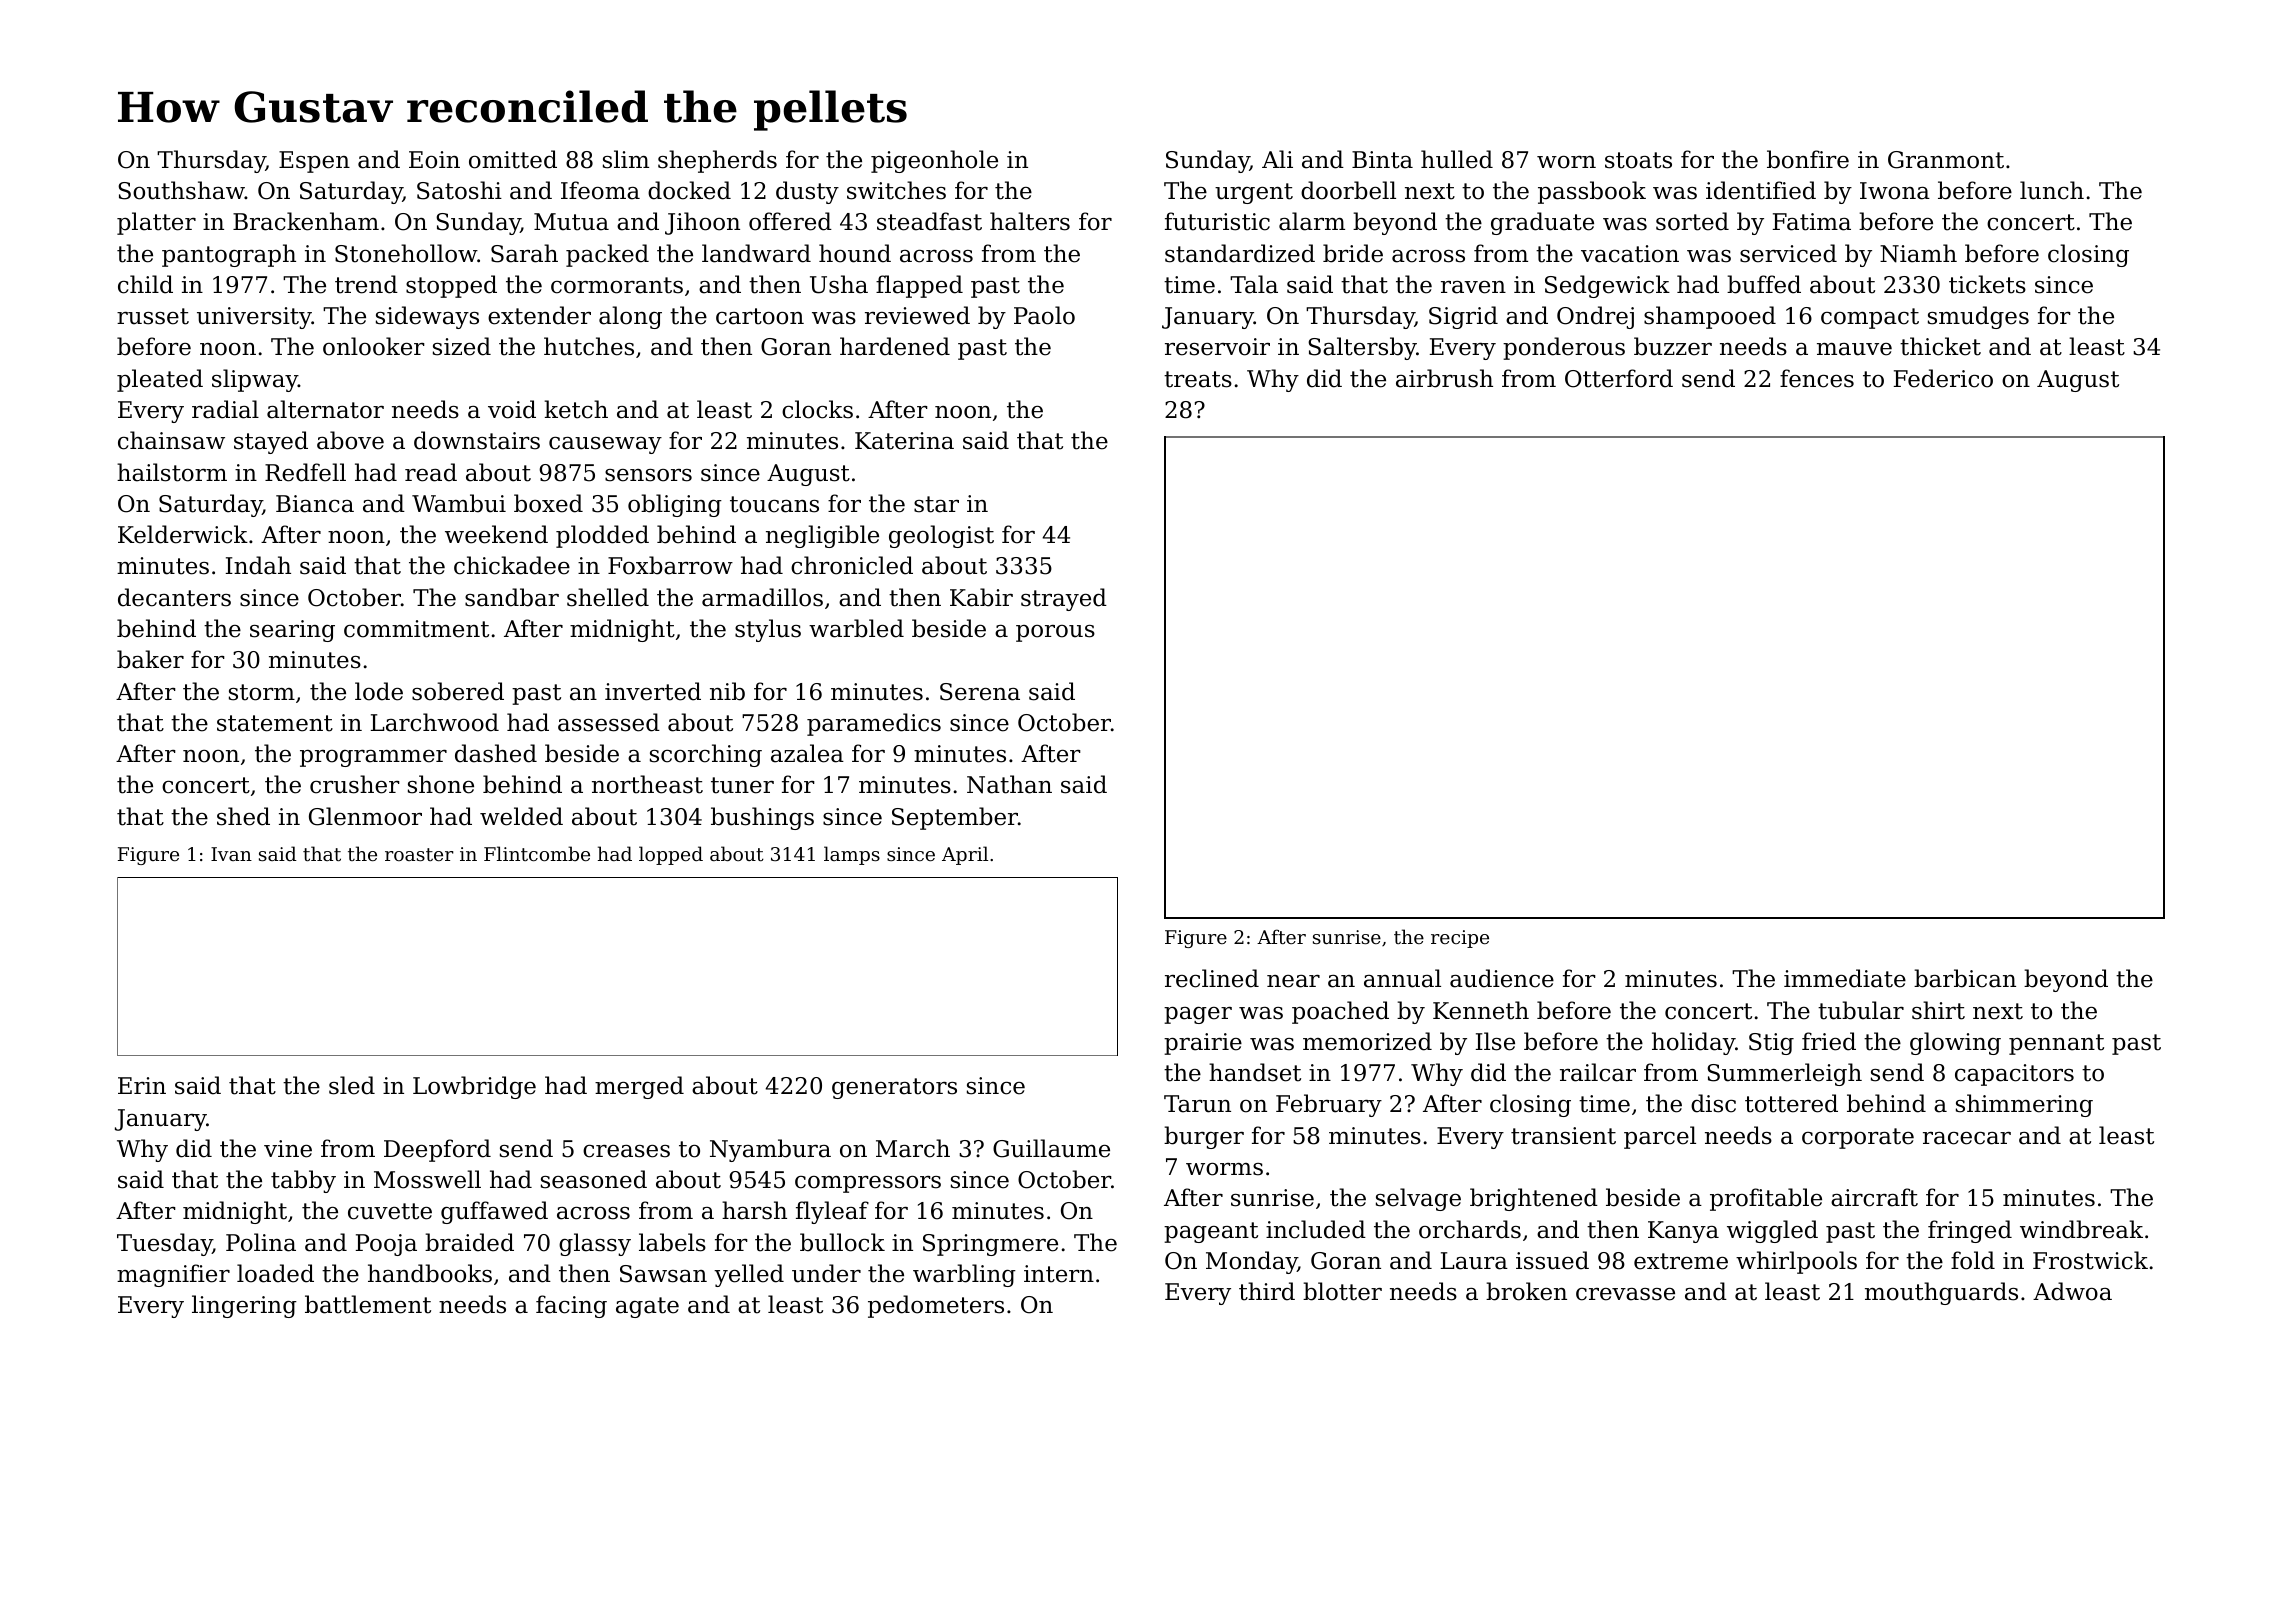 The image size is (2282, 1614). Describe the element at coordinates (1277, 159) in the image. I see `Ali` at that location.
